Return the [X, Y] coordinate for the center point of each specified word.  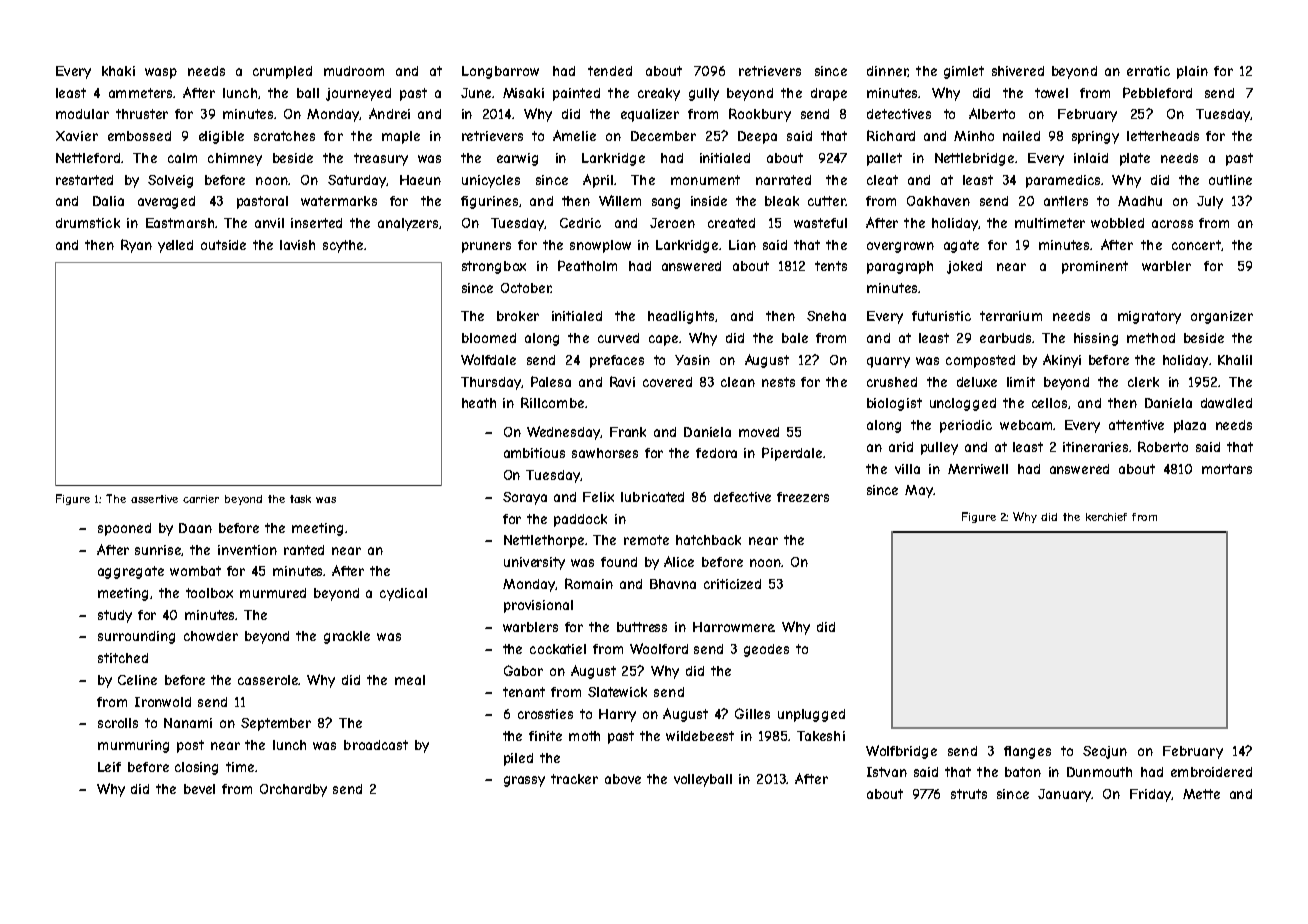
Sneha [826, 316]
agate [961, 246]
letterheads [1163, 136]
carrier [201, 499]
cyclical [403, 594]
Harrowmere [733, 627]
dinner [887, 71]
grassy [524, 781]
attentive [1136, 425]
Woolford [659, 648]
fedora [716, 453]
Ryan [136, 246]
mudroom [354, 71]
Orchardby [293, 790]
